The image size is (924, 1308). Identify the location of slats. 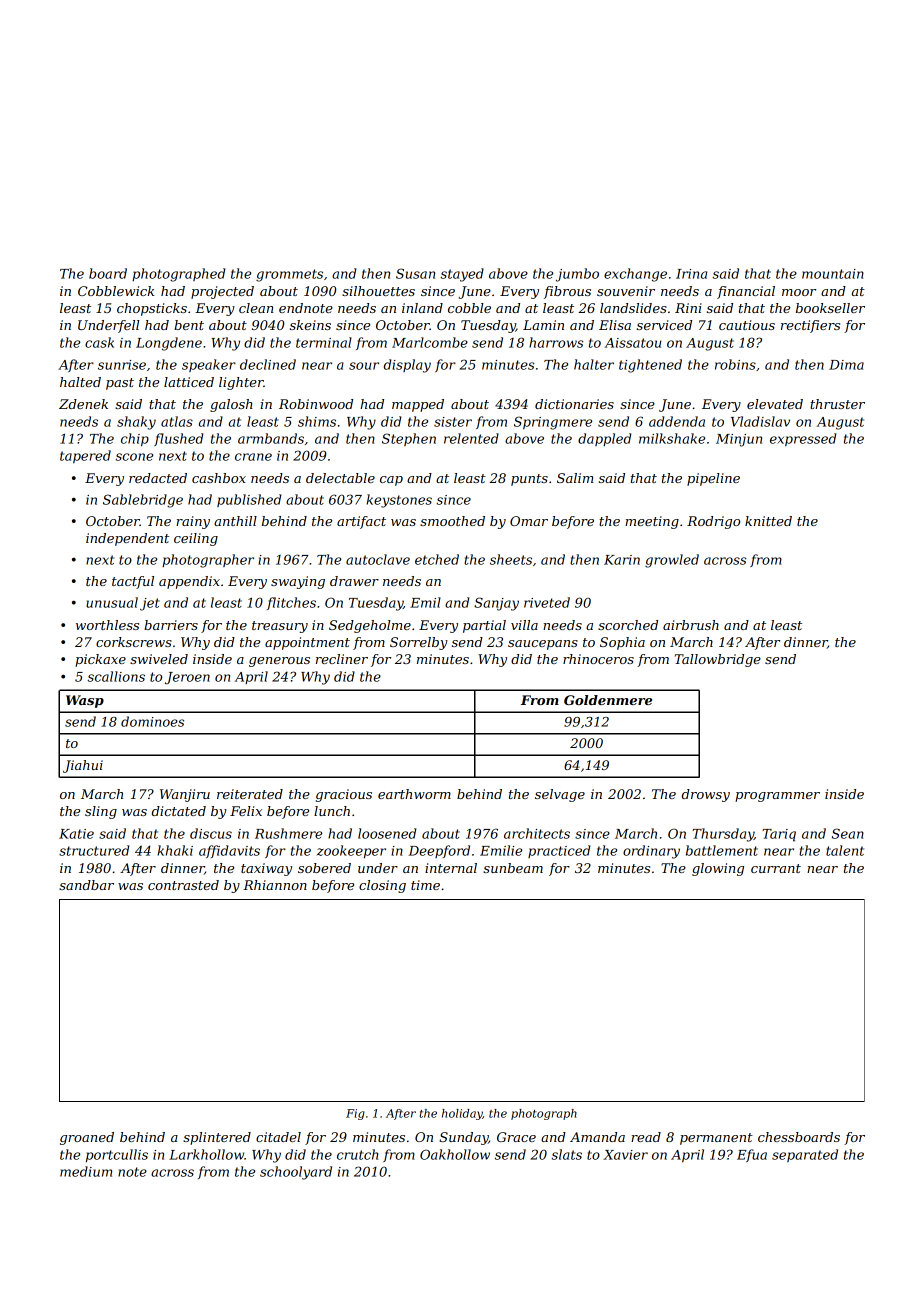
(567, 1154).
